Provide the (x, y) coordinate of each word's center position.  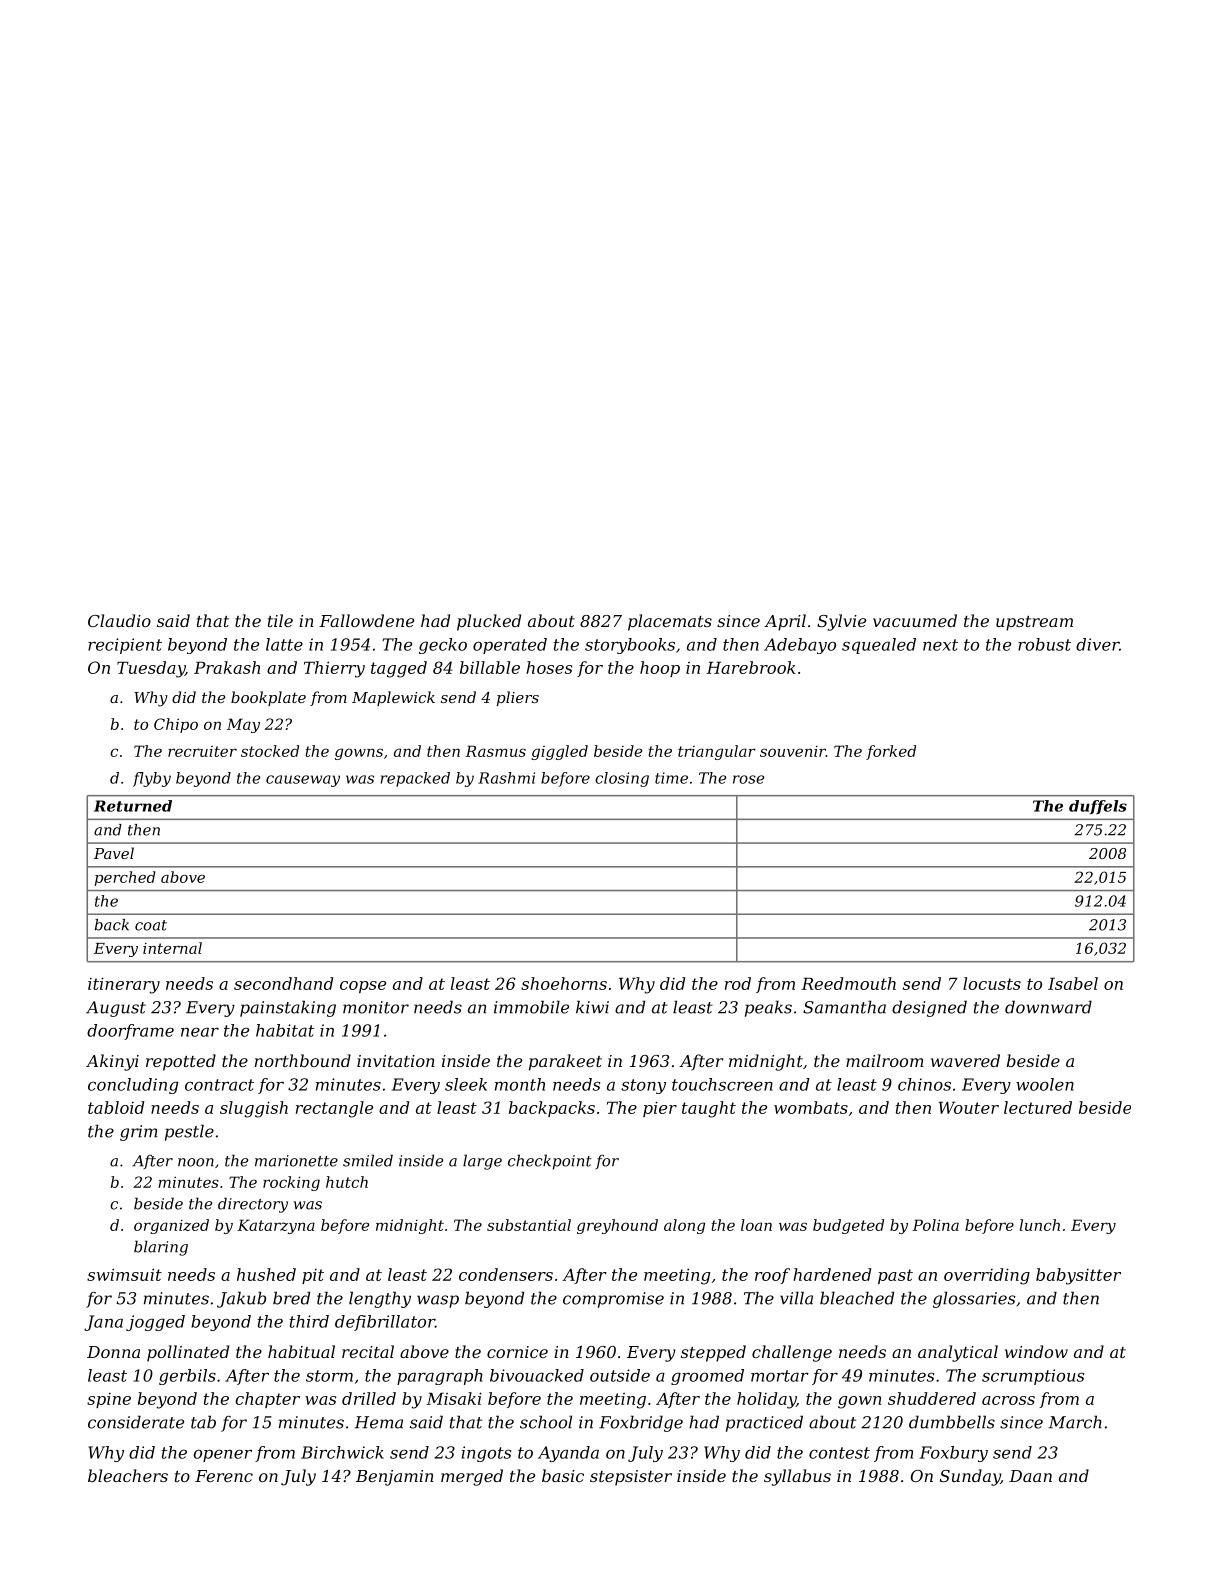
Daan (1030, 1476)
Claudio (119, 620)
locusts (992, 983)
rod (738, 983)
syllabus (797, 1477)
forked (891, 752)
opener (222, 1455)
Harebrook (751, 667)
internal (172, 948)
